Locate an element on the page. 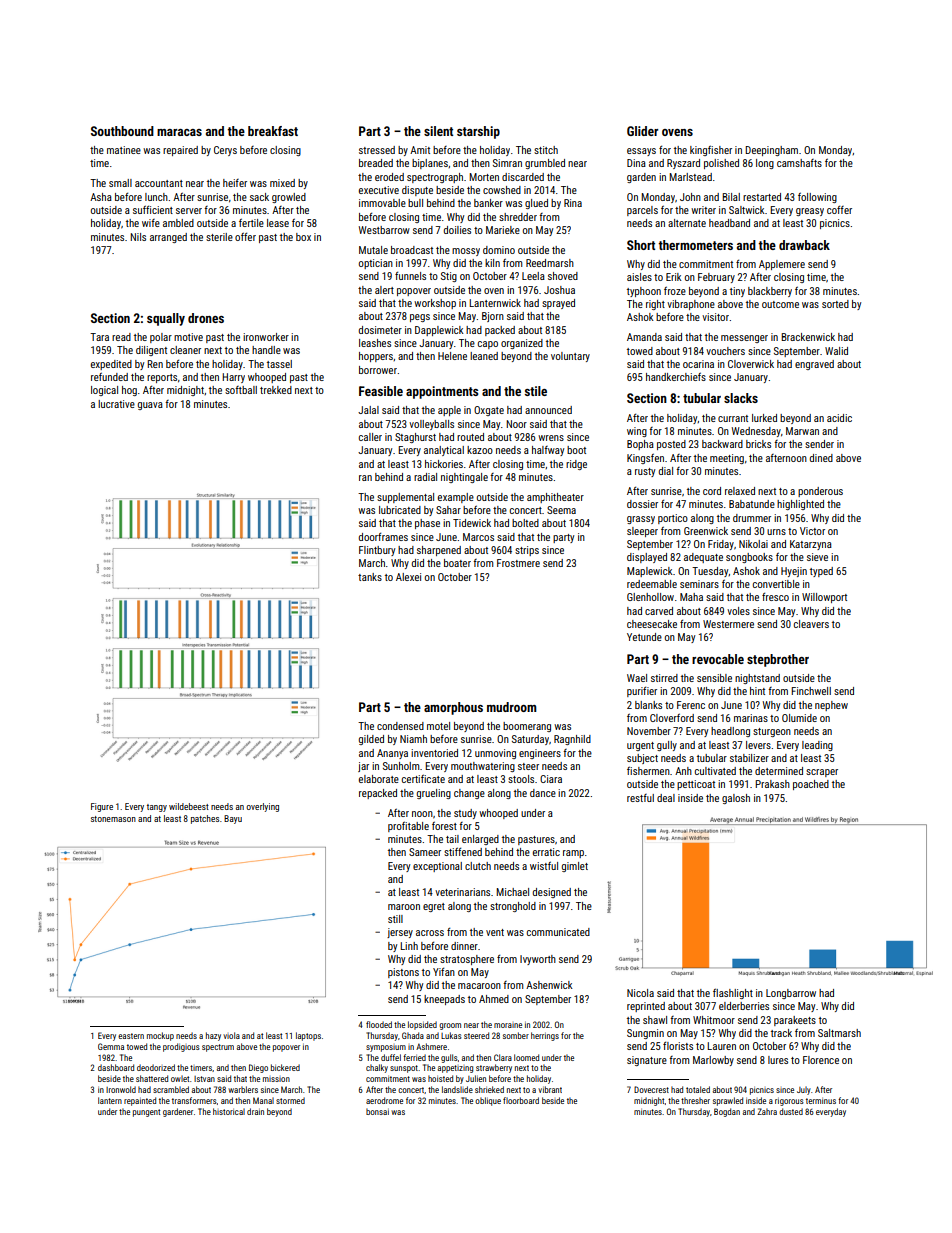  Deepingham is located at coordinates (771, 151).
